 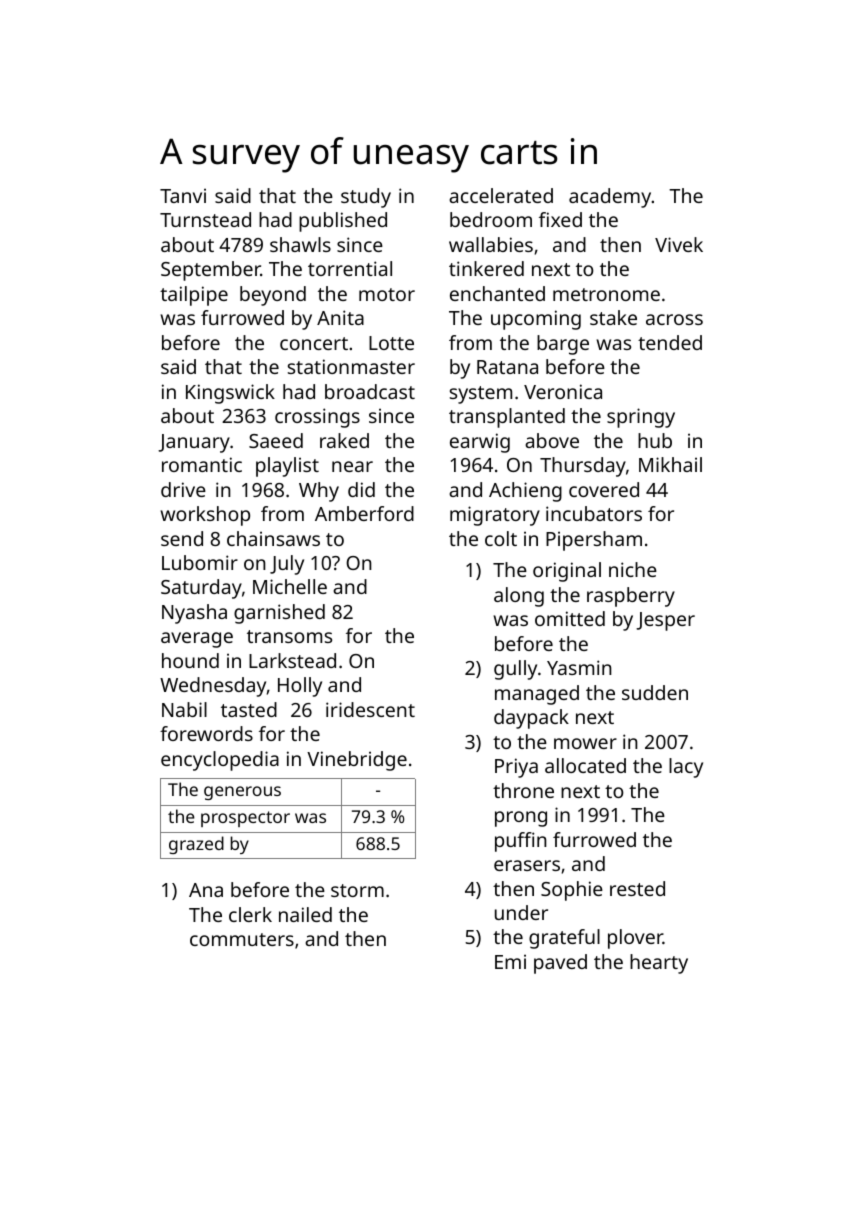 I want to click on Vinebridge, so click(x=357, y=761).
